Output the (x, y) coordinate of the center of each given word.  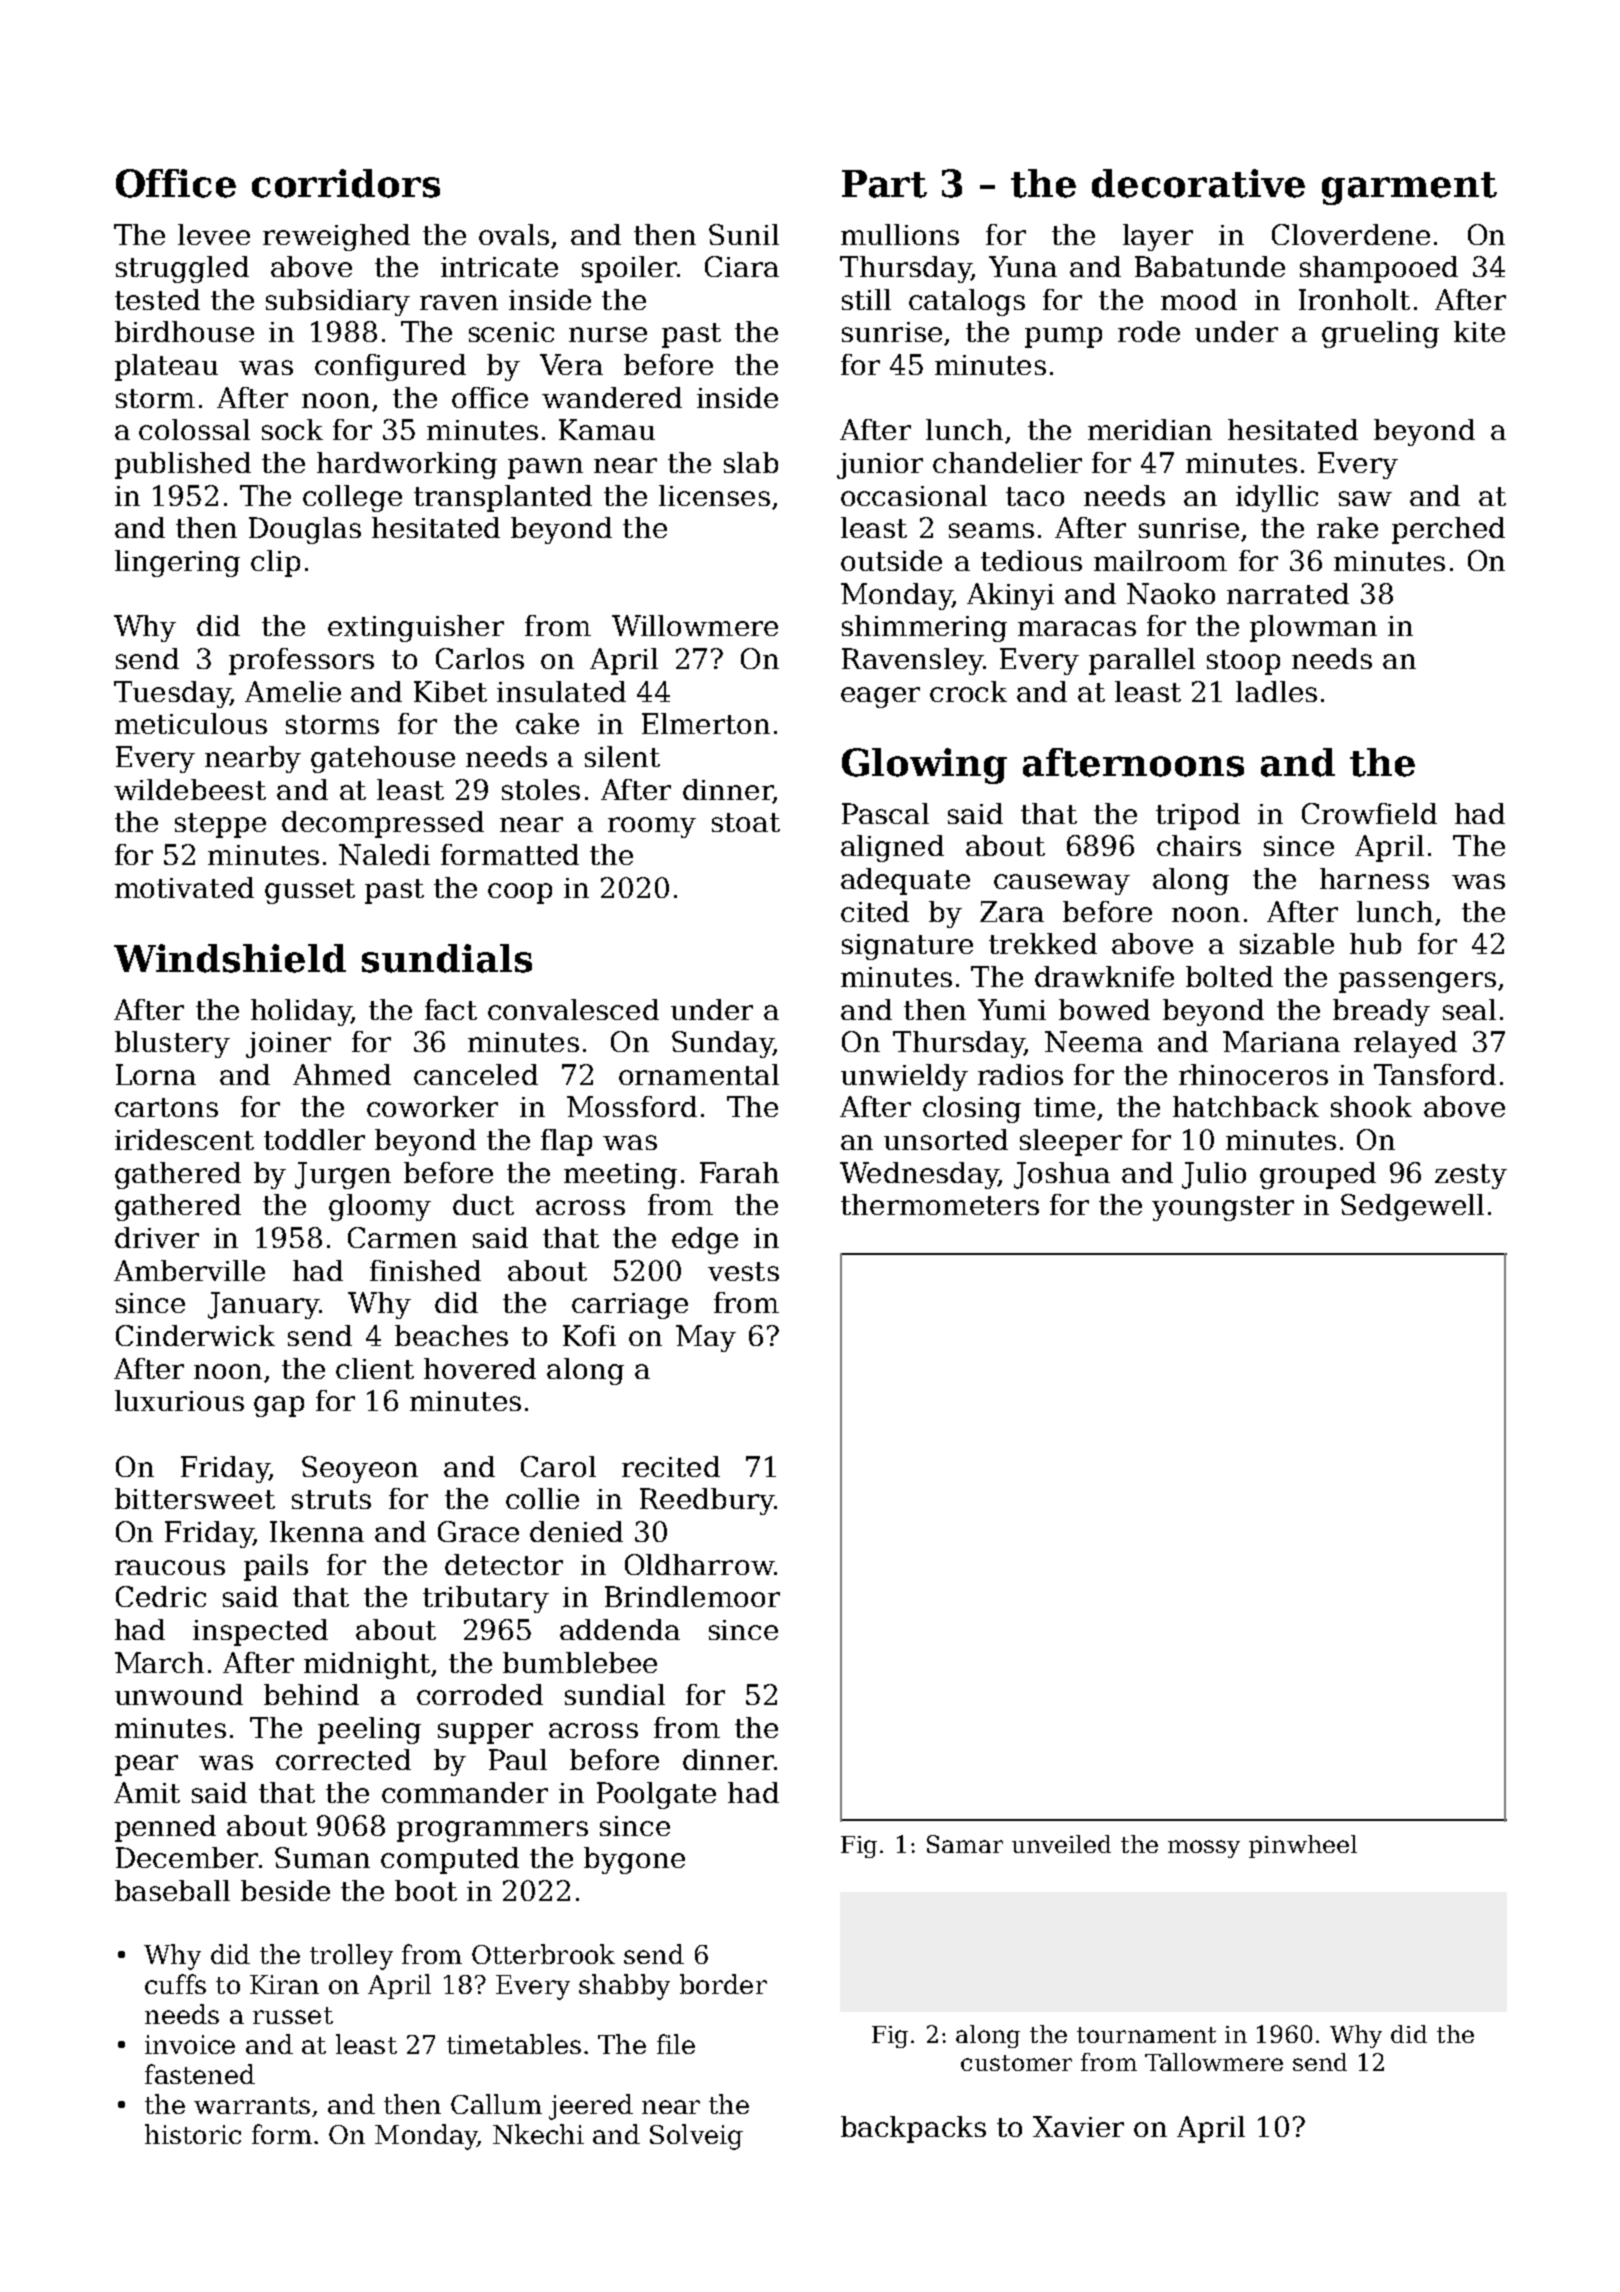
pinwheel (1303, 1846)
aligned (892, 848)
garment (1409, 188)
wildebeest (190, 789)
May (706, 1338)
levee (214, 234)
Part (884, 184)
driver (157, 1237)
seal (1469, 1009)
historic (193, 2134)
